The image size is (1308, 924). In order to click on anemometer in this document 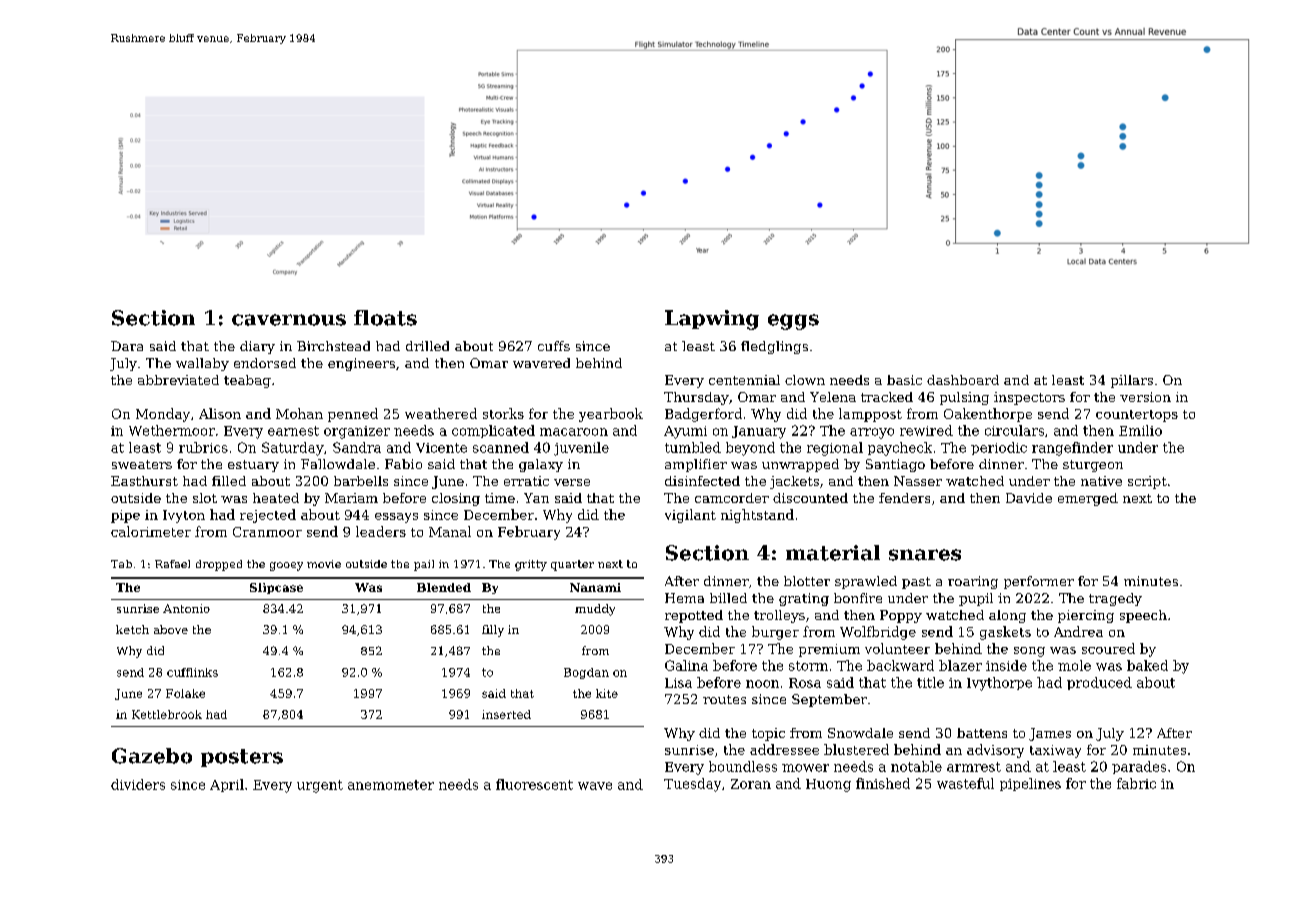, I will do `click(391, 785)`.
